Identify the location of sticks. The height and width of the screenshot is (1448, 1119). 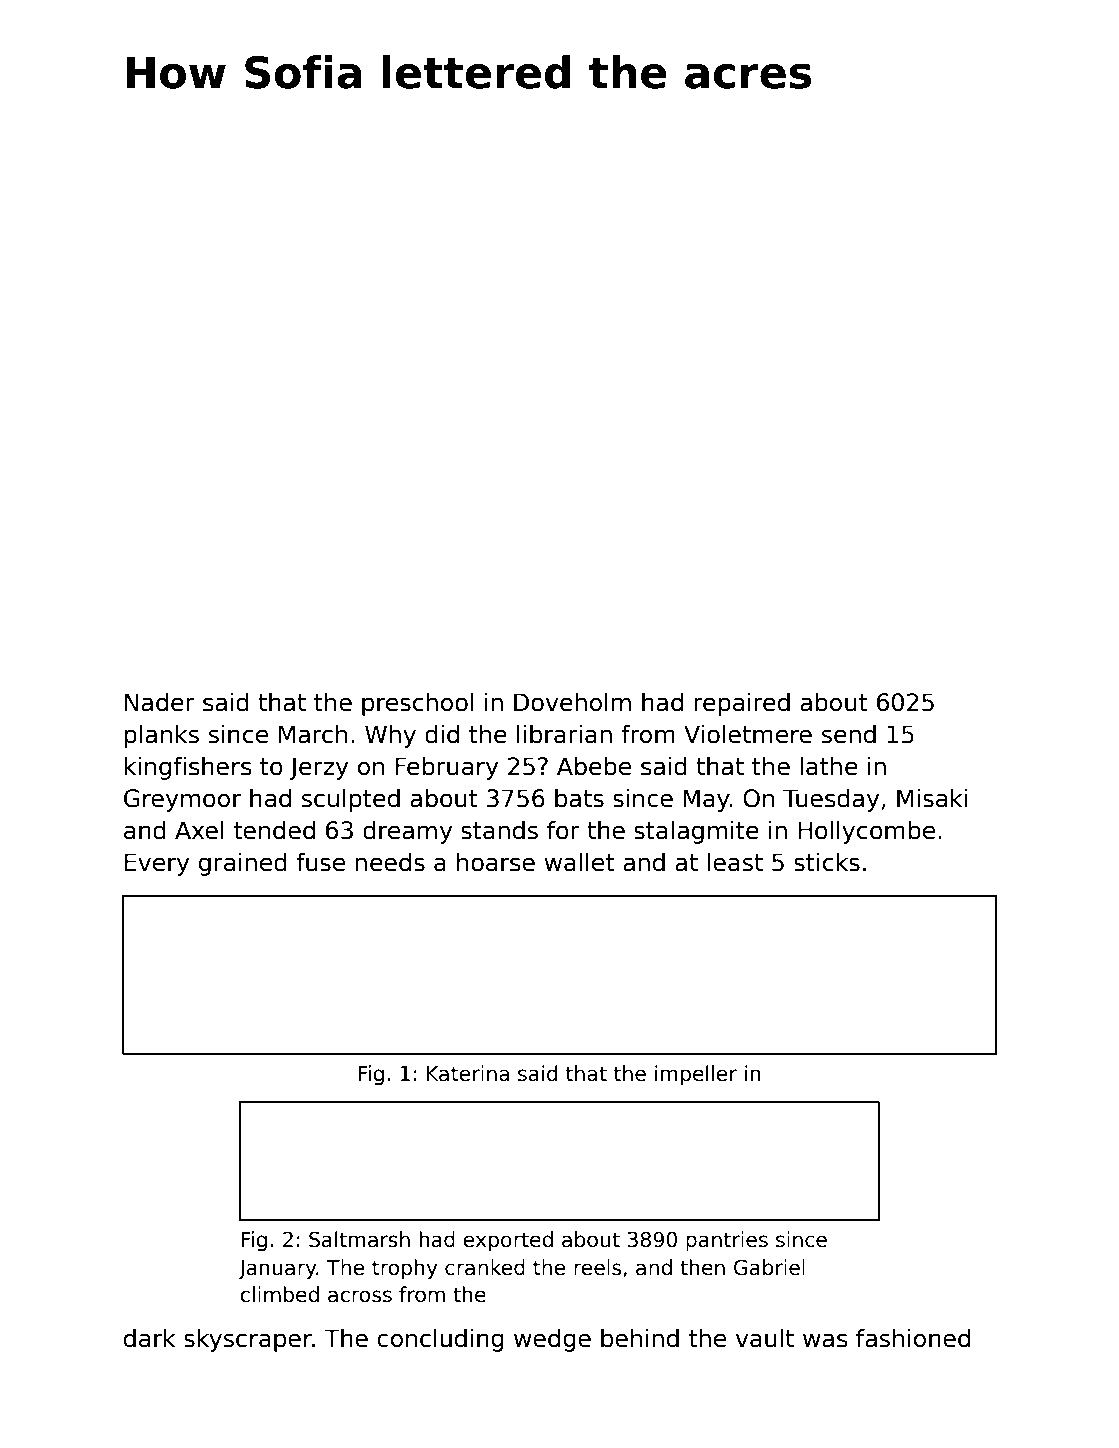
(827, 862).
